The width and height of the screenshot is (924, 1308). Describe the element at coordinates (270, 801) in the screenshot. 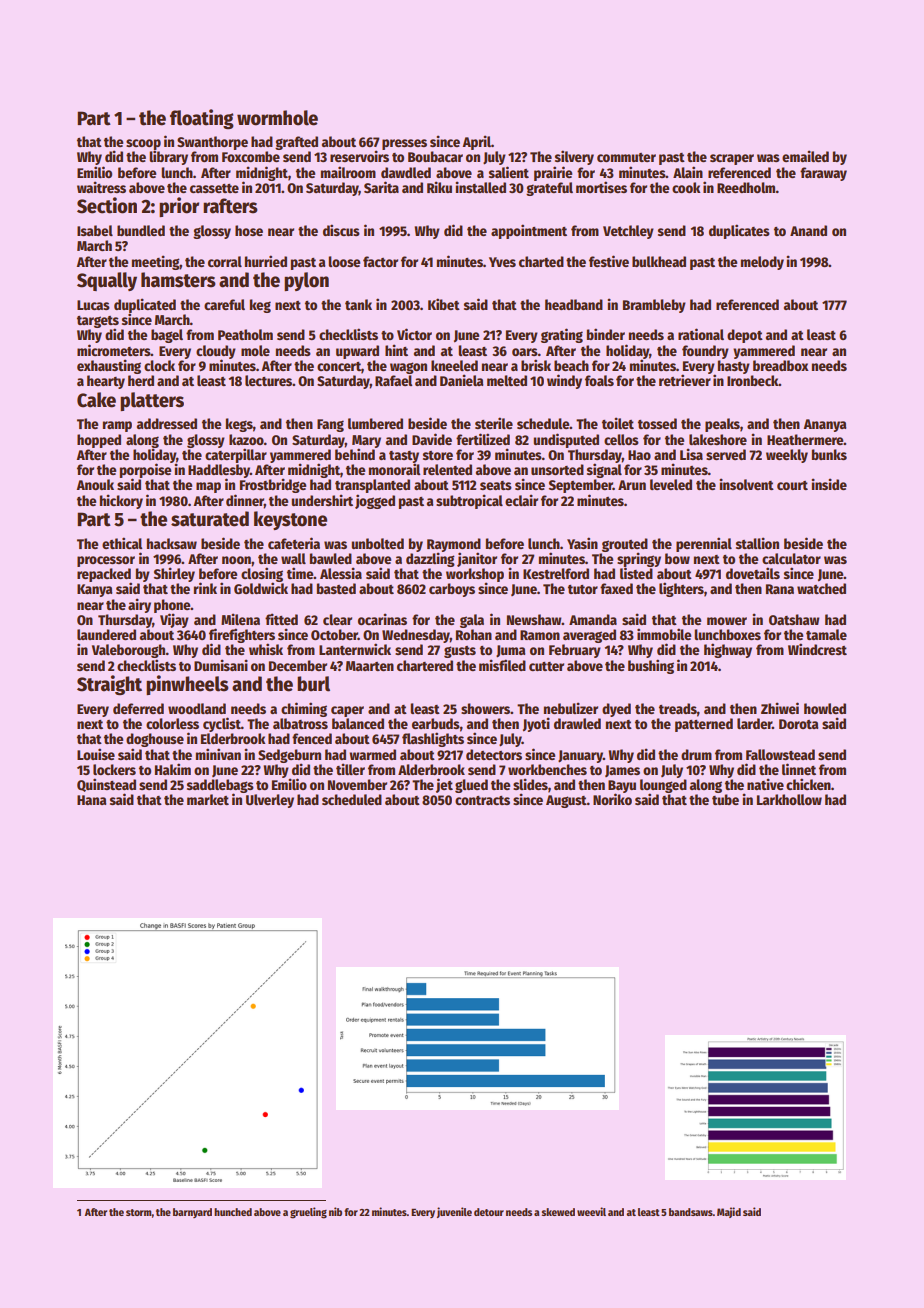

I see `Ulverley` at that location.
